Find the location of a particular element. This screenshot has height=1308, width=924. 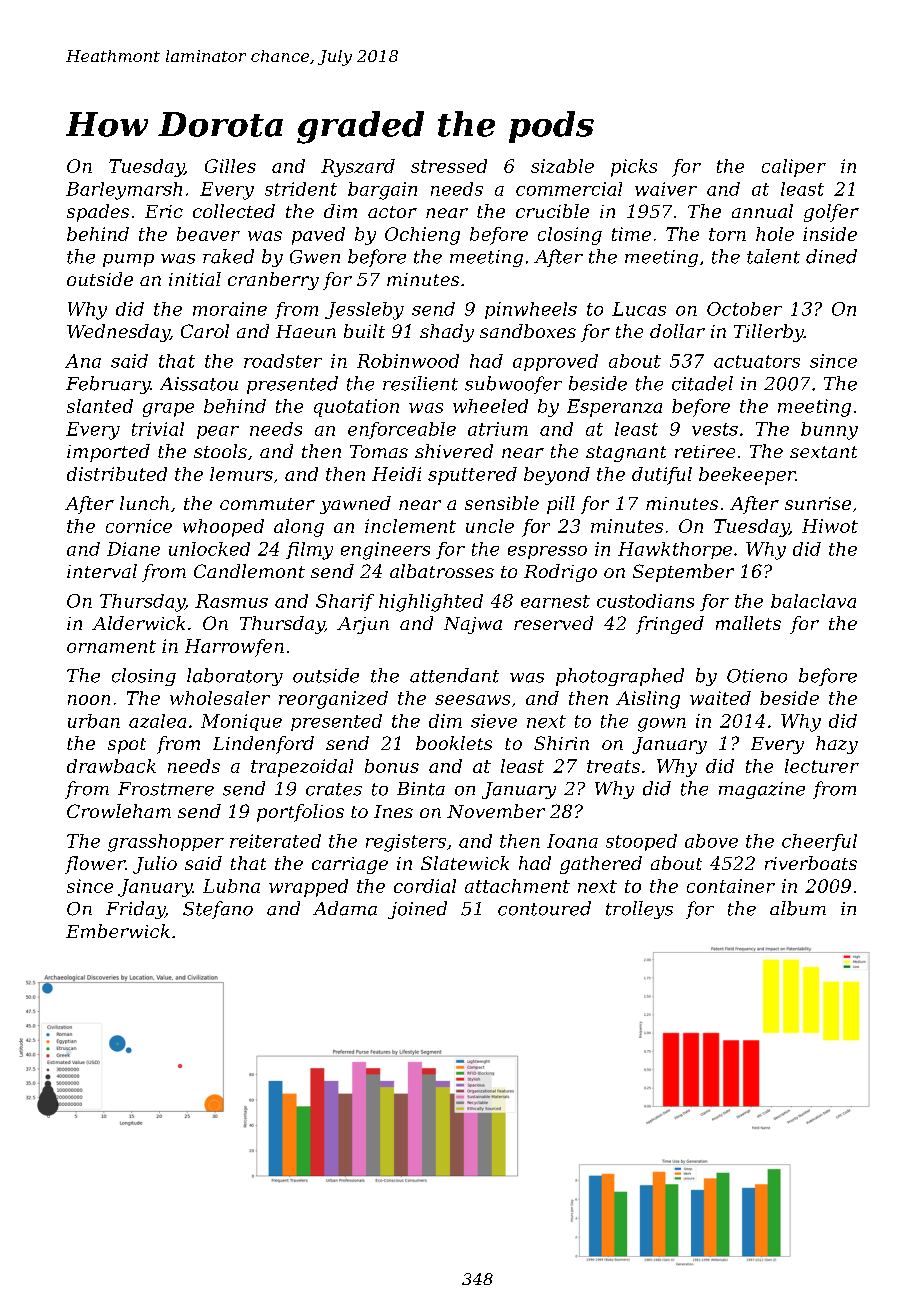

vests is located at coordinates (715, 429).
